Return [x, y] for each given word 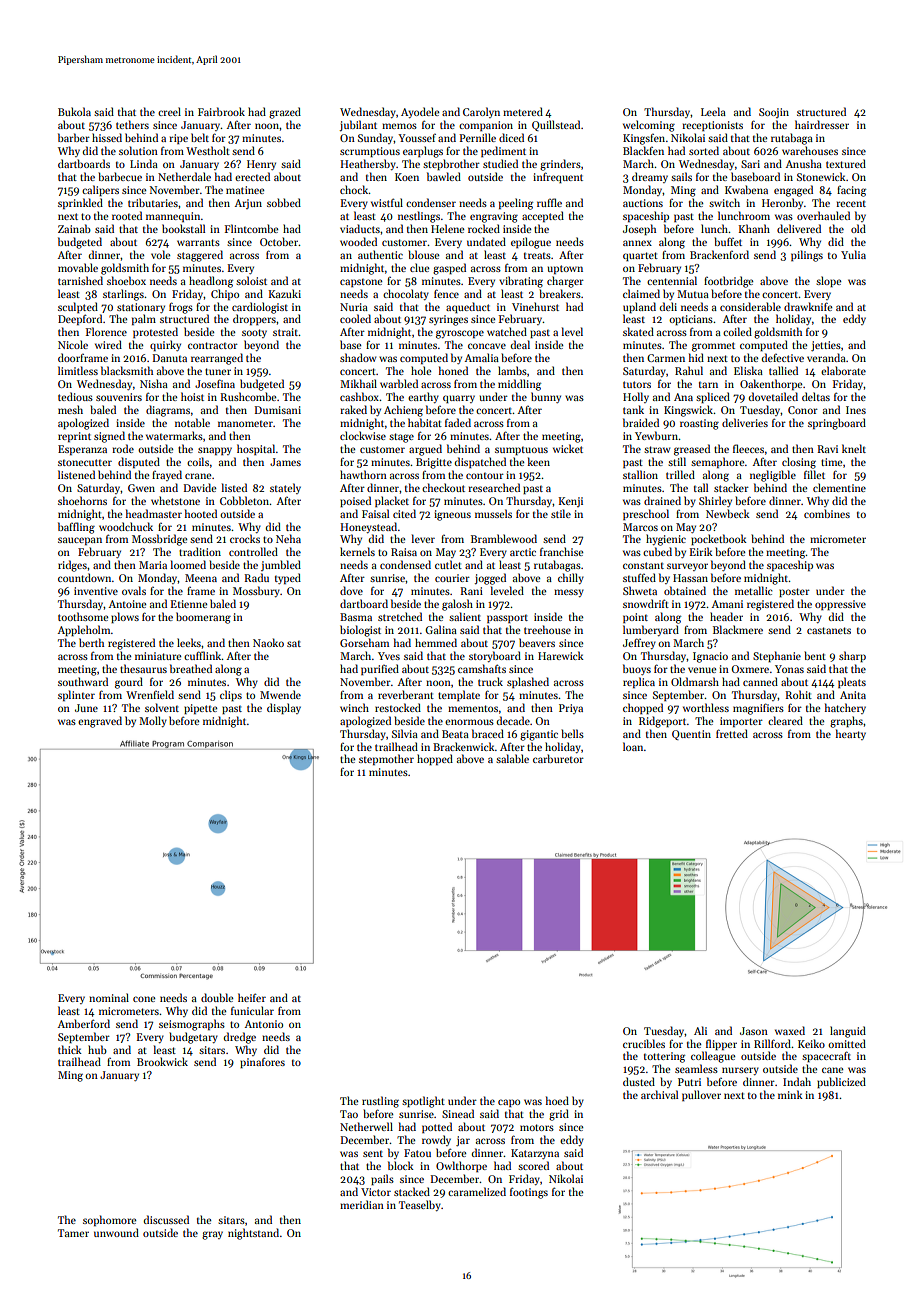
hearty [851, 734]
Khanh [754, 228]
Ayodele [420, 112]
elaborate [843, 370]
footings [529, 1193]
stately [285, 488]
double [217, 997]
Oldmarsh [695, 681]
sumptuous [521, 451]
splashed [528, 682]
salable [512, 758]
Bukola [74, 111]
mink [790, 1094]
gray [212, 1235]
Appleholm [84, 630]
